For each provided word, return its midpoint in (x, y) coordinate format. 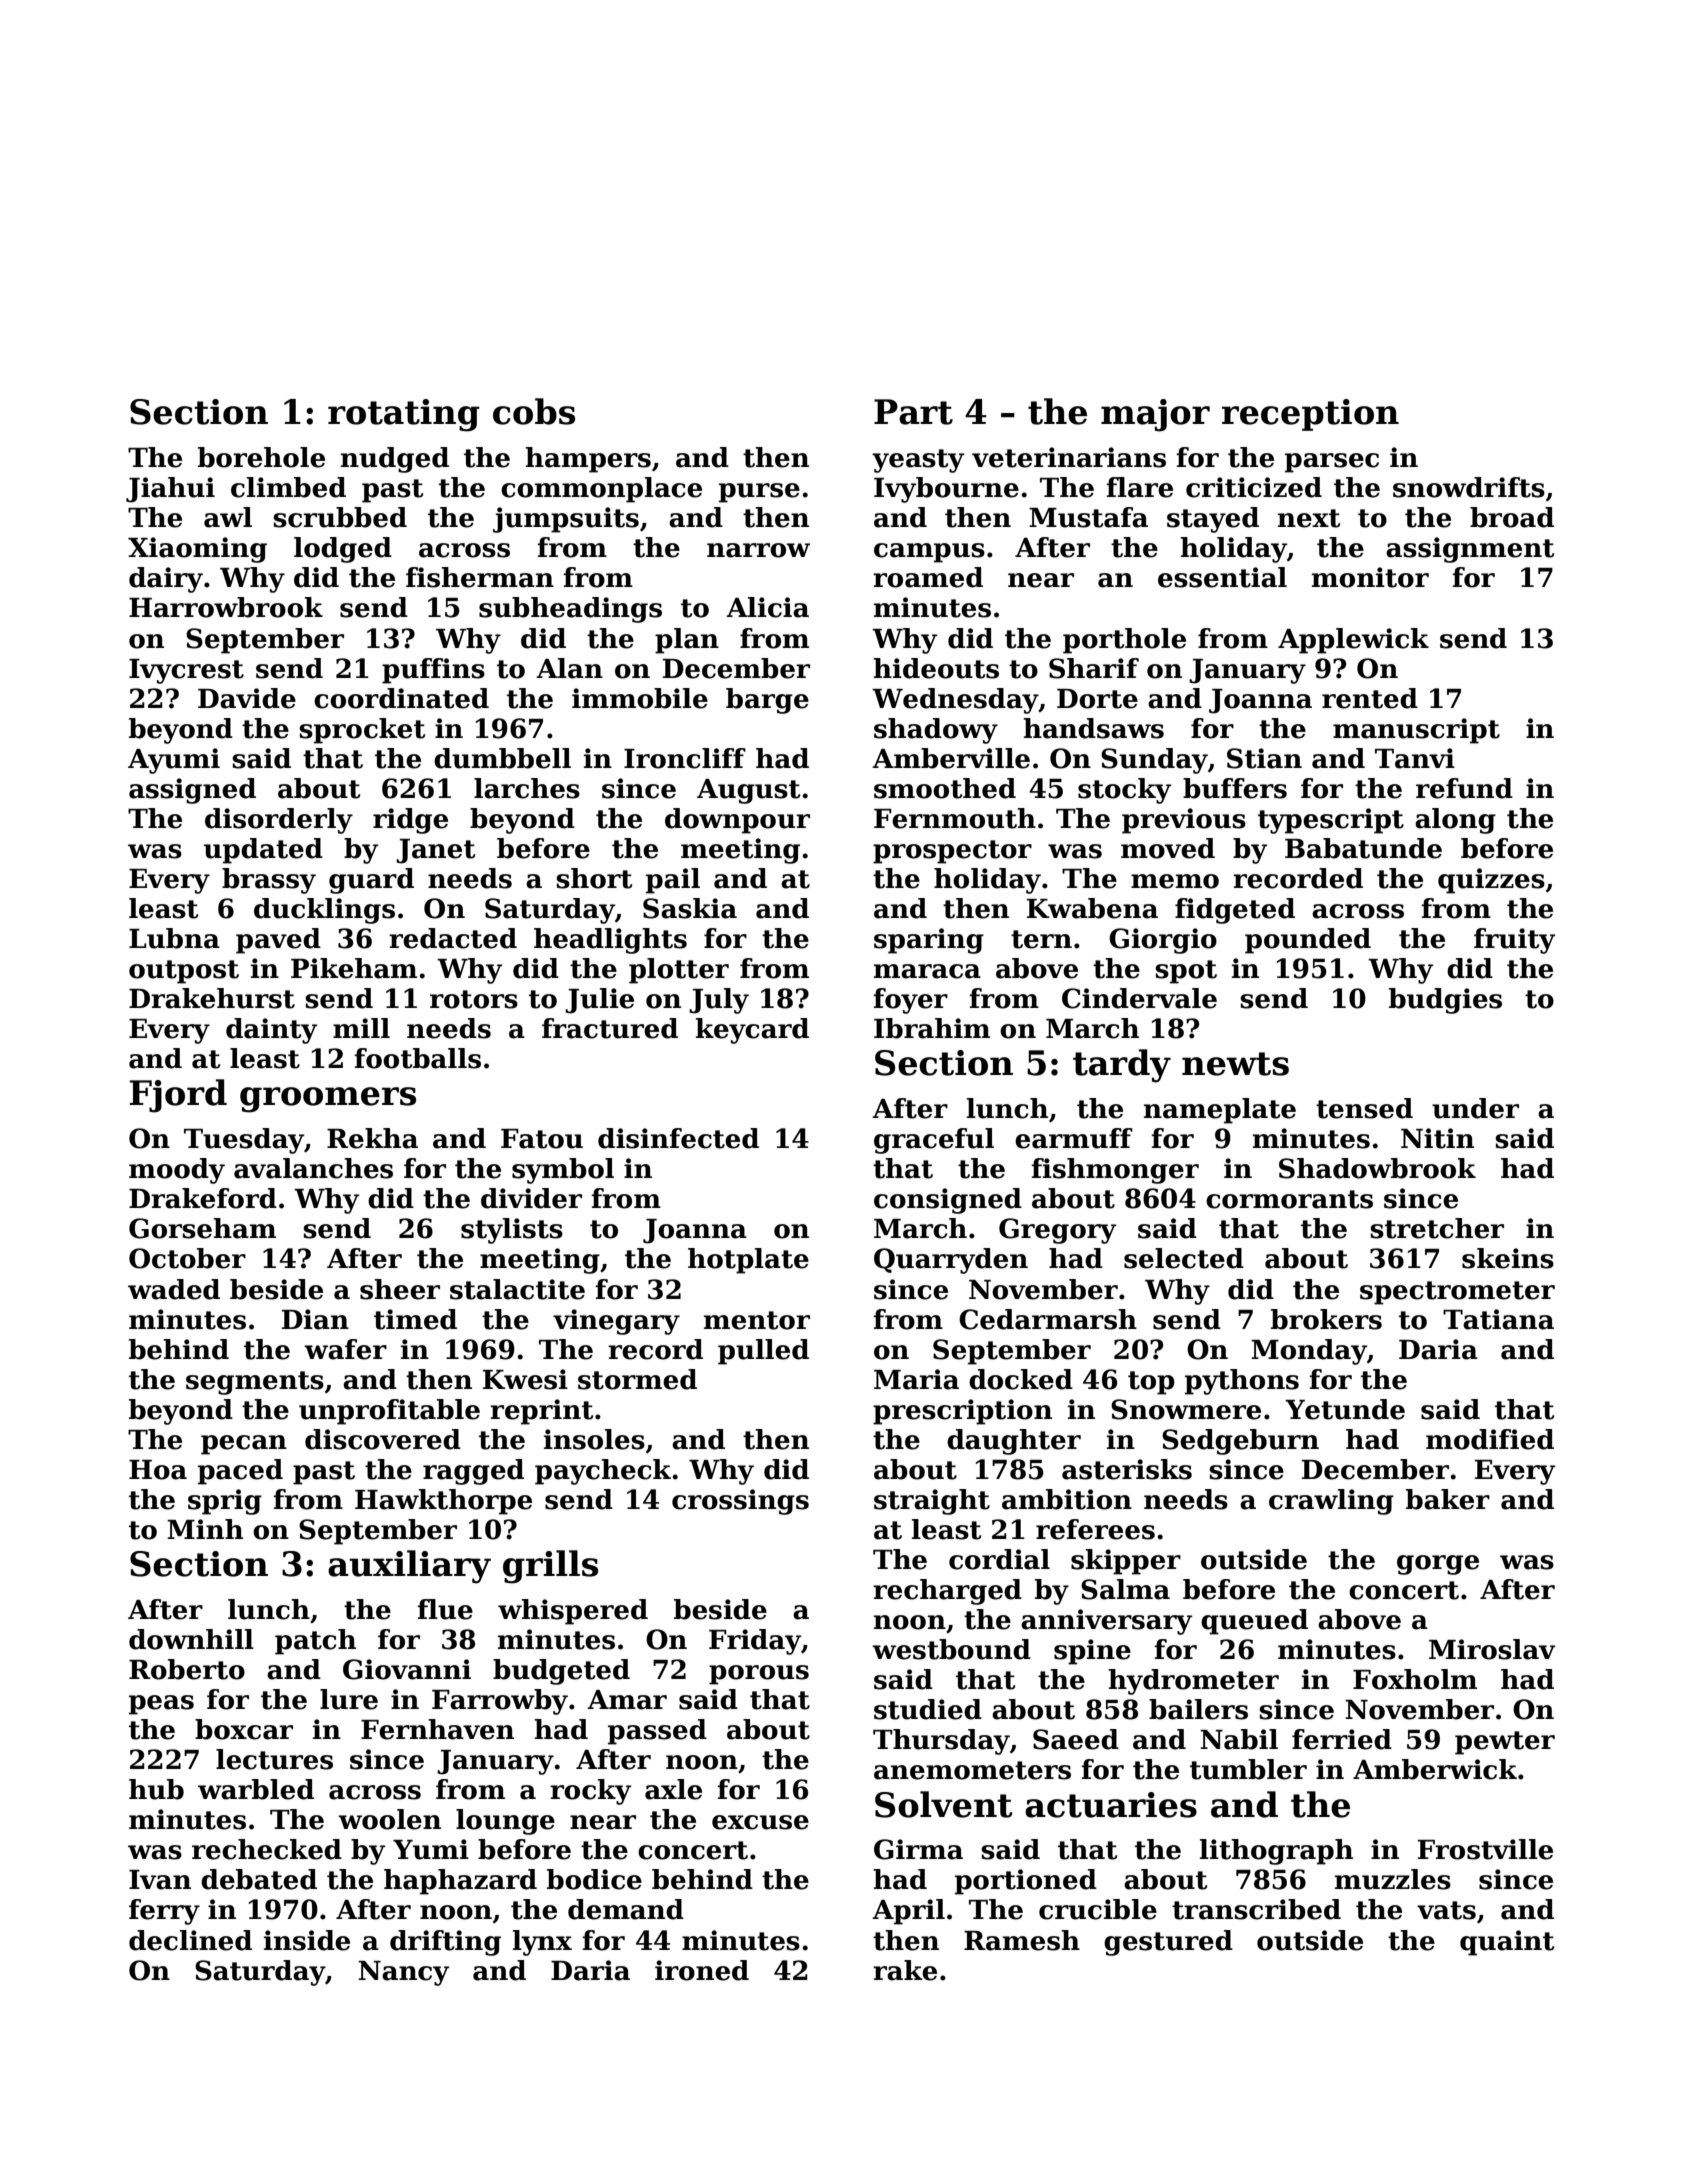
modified (1490, 1439)
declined (190, 1940)
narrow (758, 550)
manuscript (1416, 731)
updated (263, 851)
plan (687, 641)
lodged (343, 550)
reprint (541, 1412)
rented (1370, 698)
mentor (757, 1320)
